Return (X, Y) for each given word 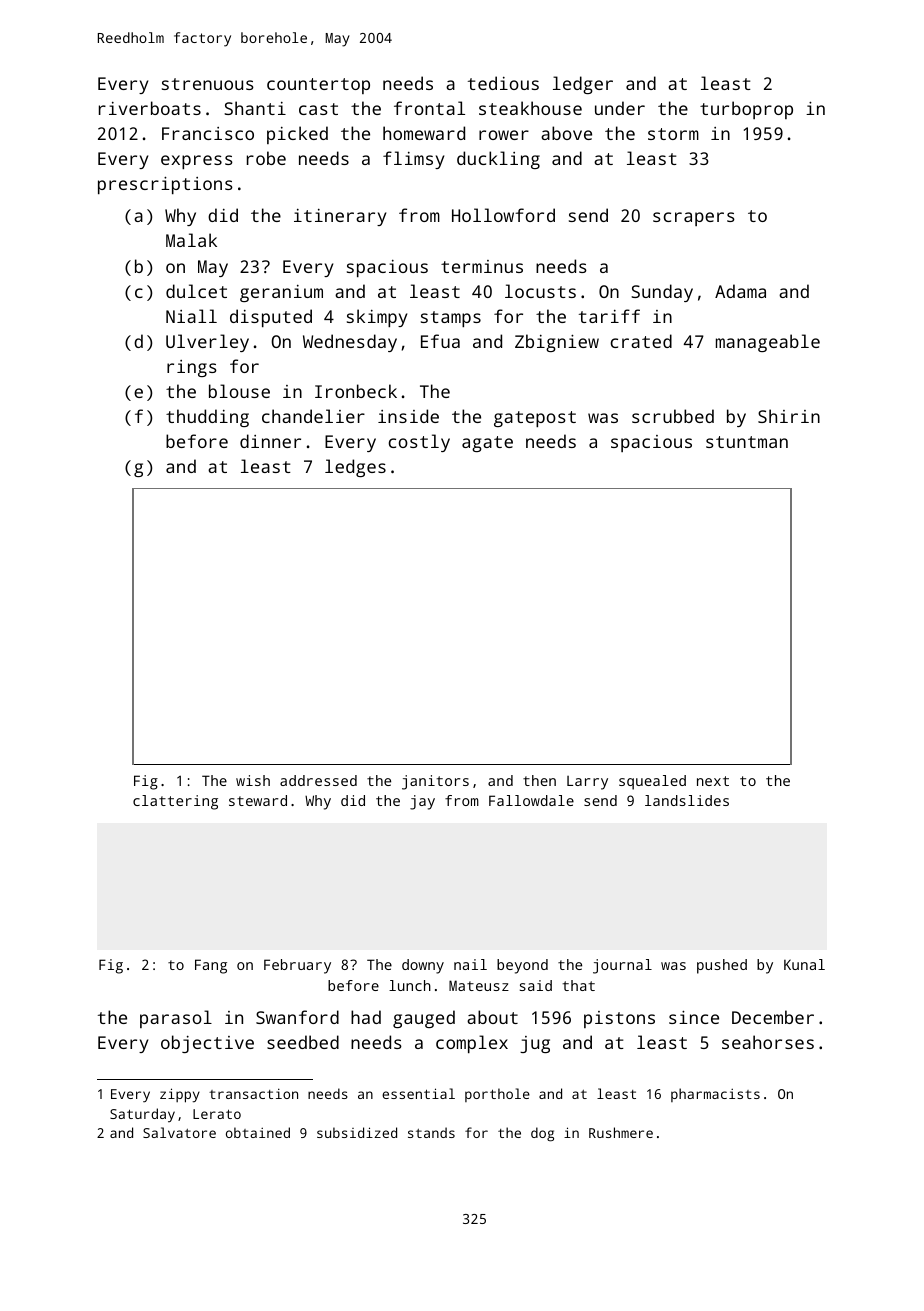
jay (422, 802)
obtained (258, 1132)
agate (487, 444)
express (197, 162)
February (297, 966)
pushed (722, 966)
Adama (740, 291)
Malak (191, 240)
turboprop (746, 110)
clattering (175, 802)
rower (504, 135)
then (539, 780)
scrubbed (673, 416)
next (713, 781)
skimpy (377, 318)
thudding (207, 418)
